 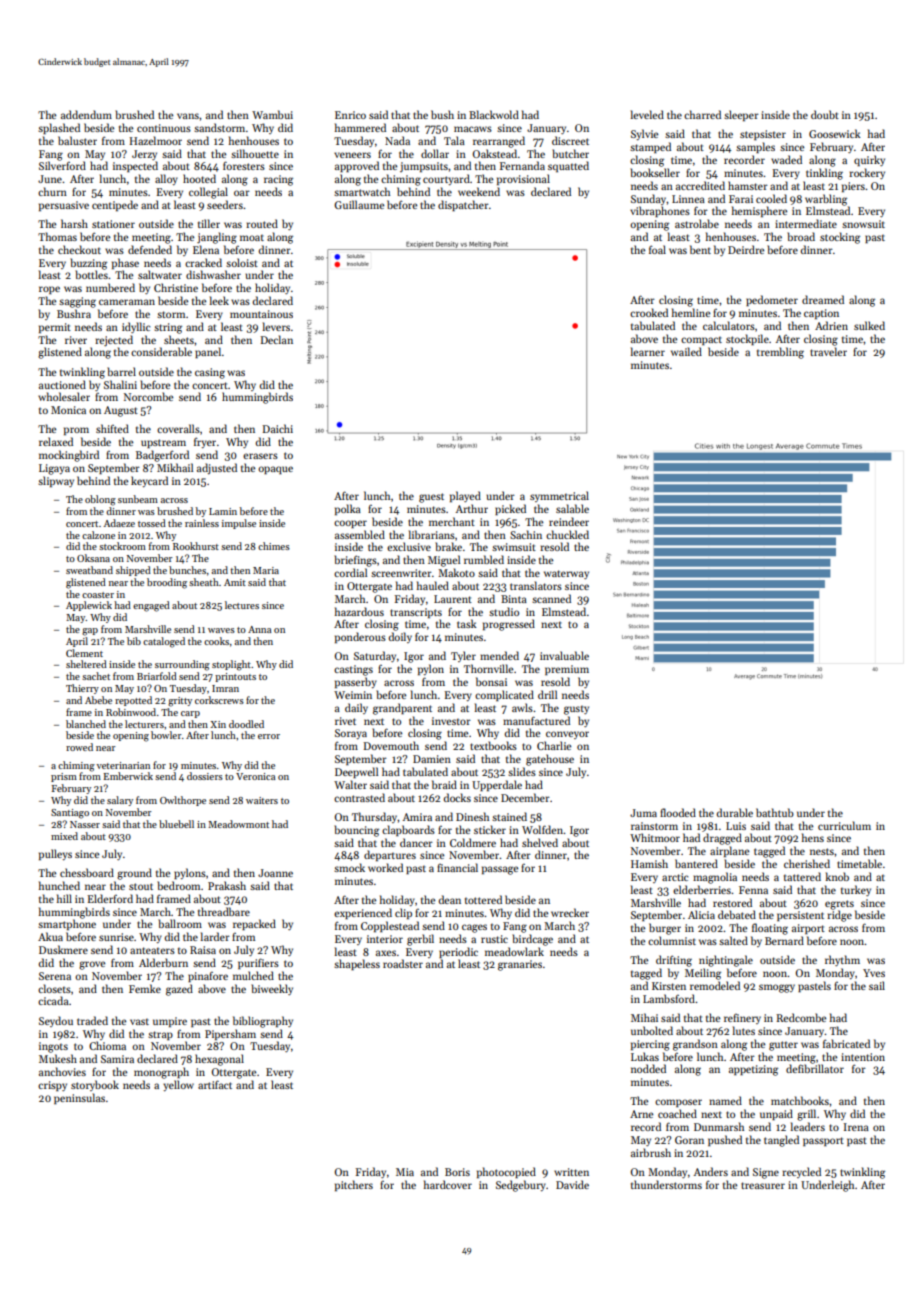 What do you see at coordinates (354, 1185) in the page?
I see `pitchers` at bounding box center [354, 1185].
